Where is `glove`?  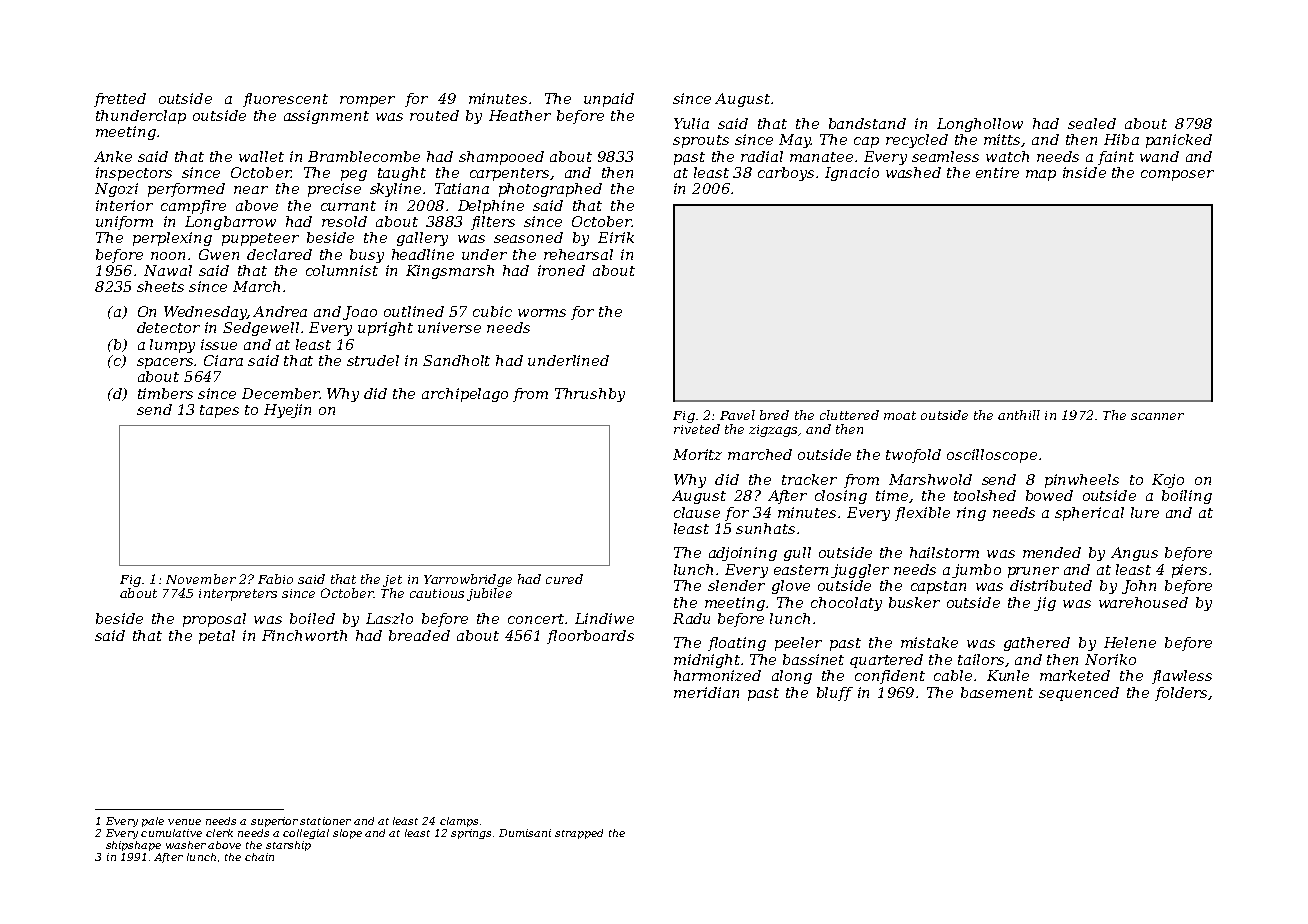 glove is located at coordinates (791, 587).
